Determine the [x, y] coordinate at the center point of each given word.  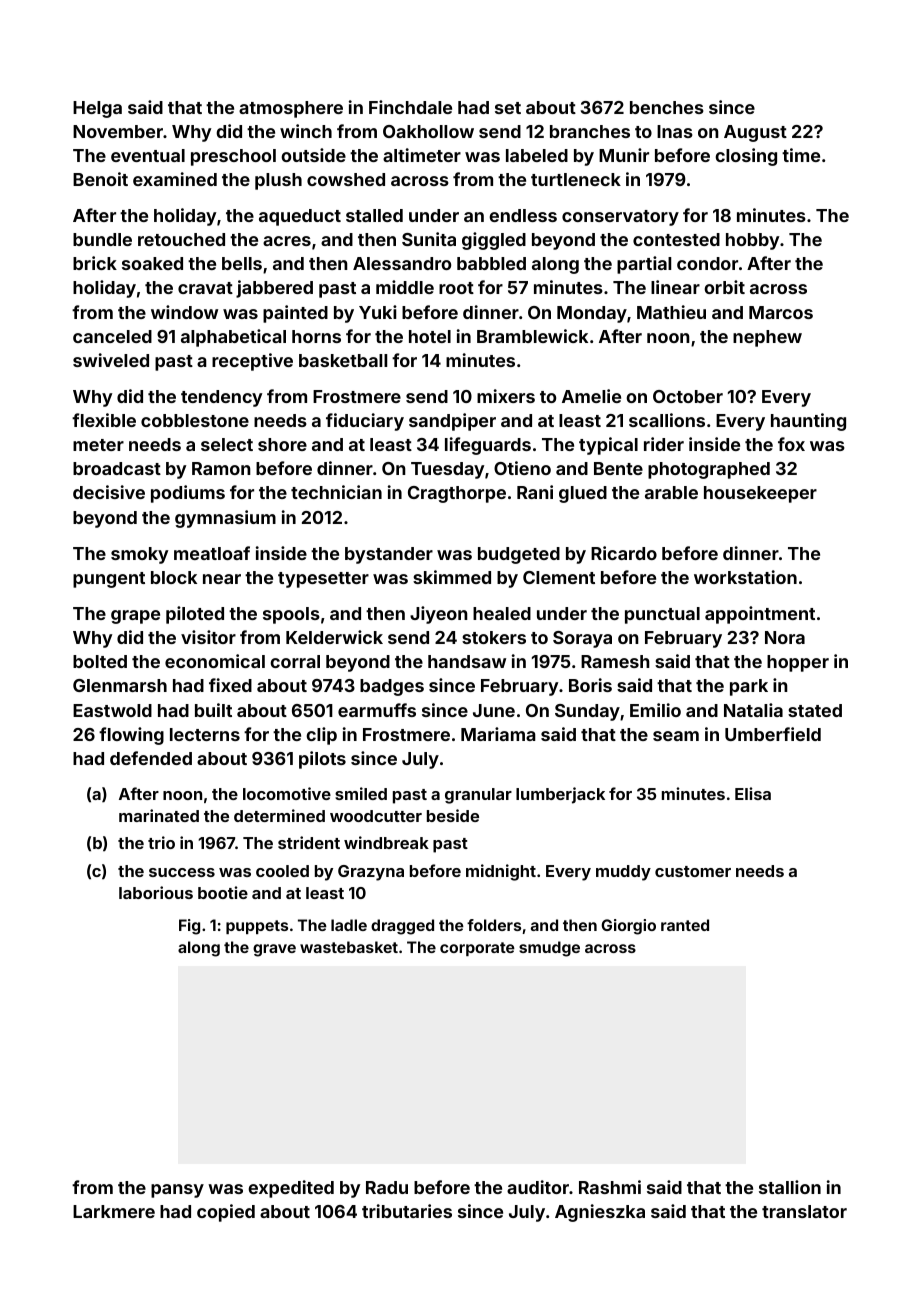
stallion [790, 1187]
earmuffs [377, 710]
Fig [189, 927]
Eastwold [112, 710]
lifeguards [488, 446]
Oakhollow [428, 131]
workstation [745, 577]
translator [804, 1211]
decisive [109, 492]
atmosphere [291, 109]
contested [676, 239]
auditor [538, 1187]
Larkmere [114, 1211]
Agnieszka [600, 1213]
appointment [760, 615]
